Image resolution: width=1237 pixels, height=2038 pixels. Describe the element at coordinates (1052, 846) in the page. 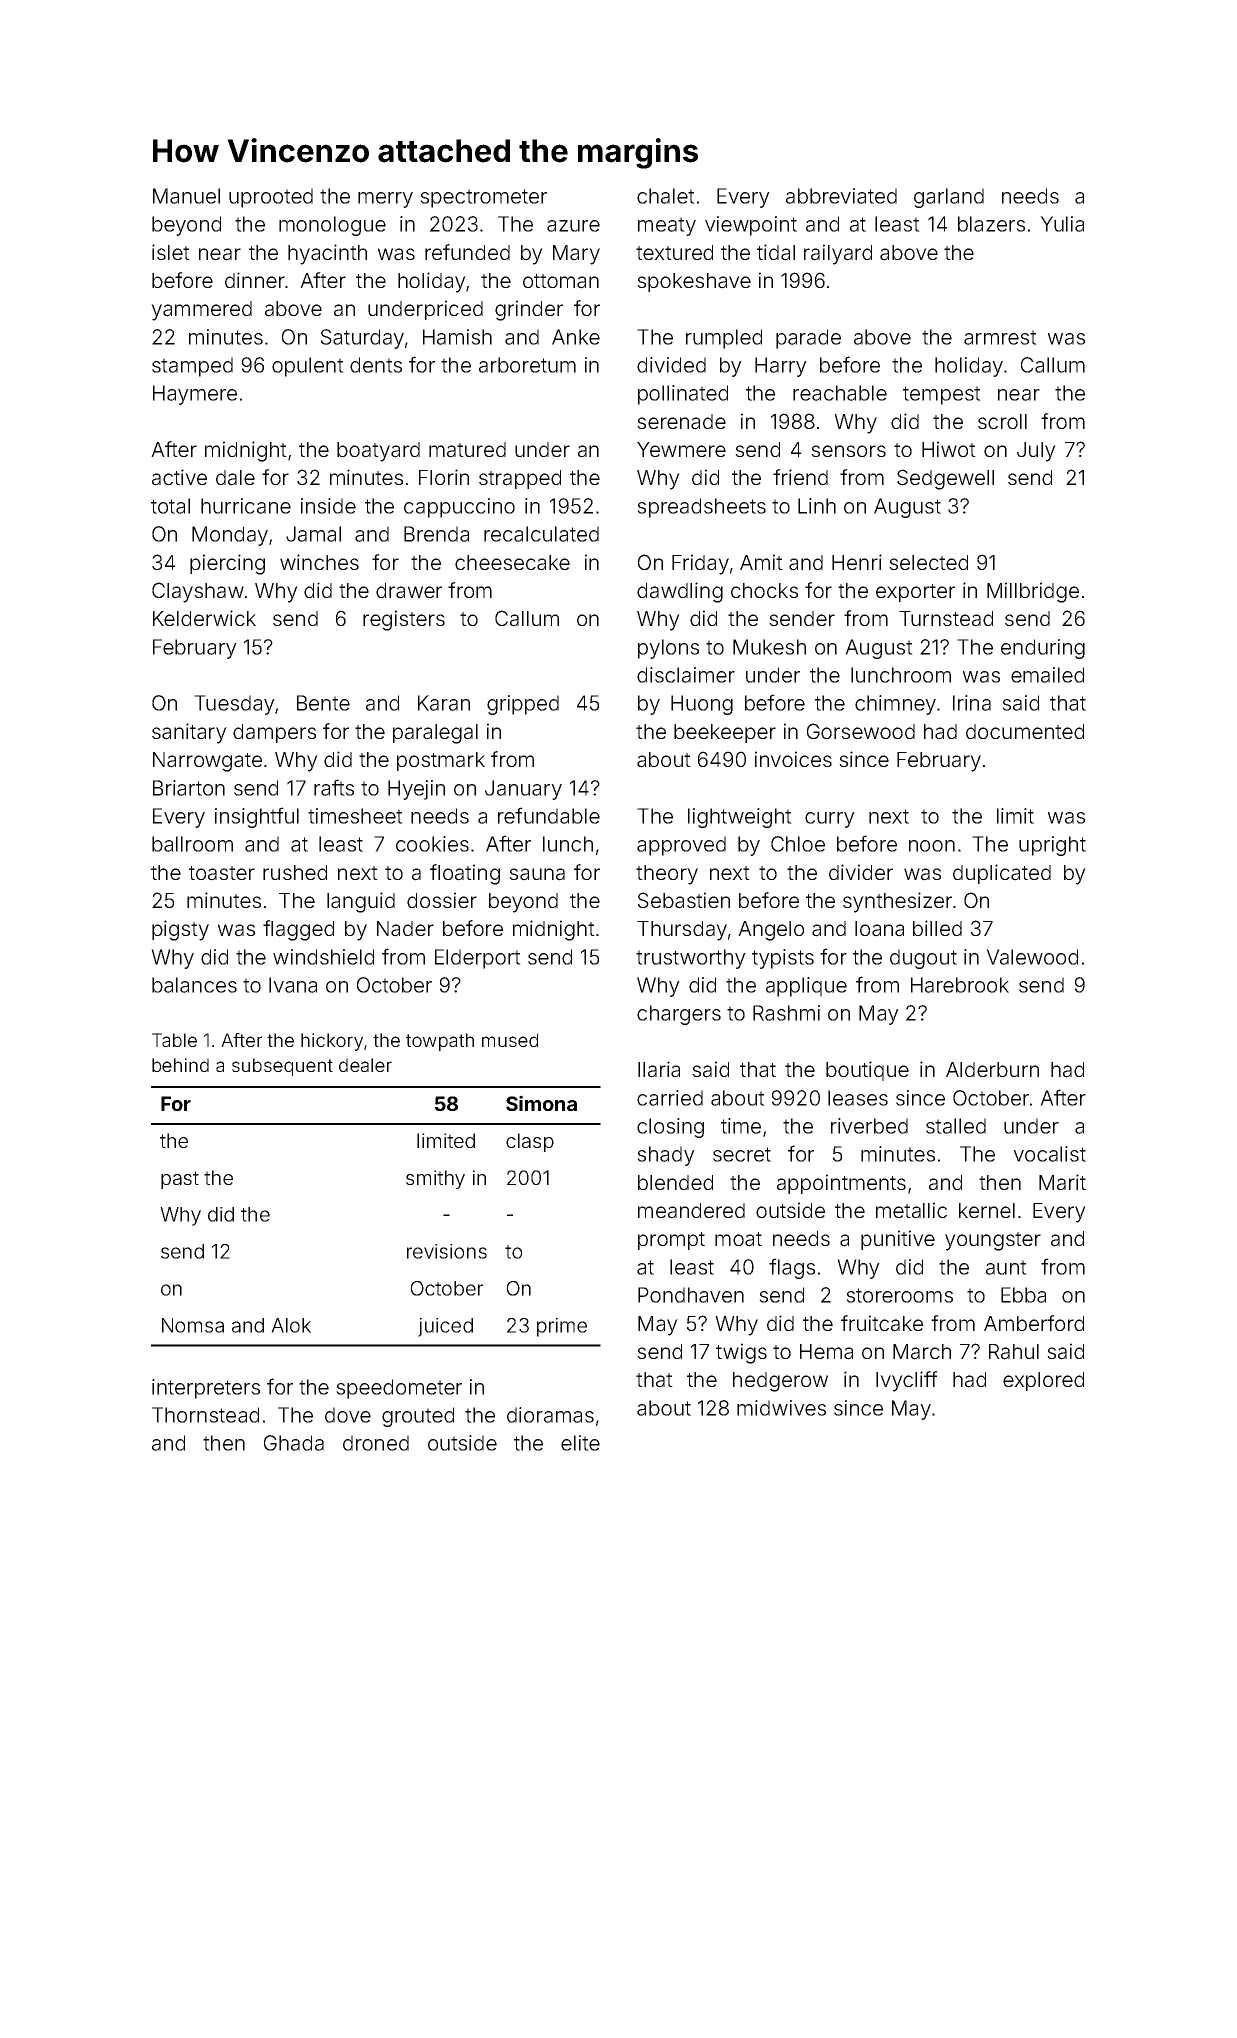

I see `upright` at that location.
